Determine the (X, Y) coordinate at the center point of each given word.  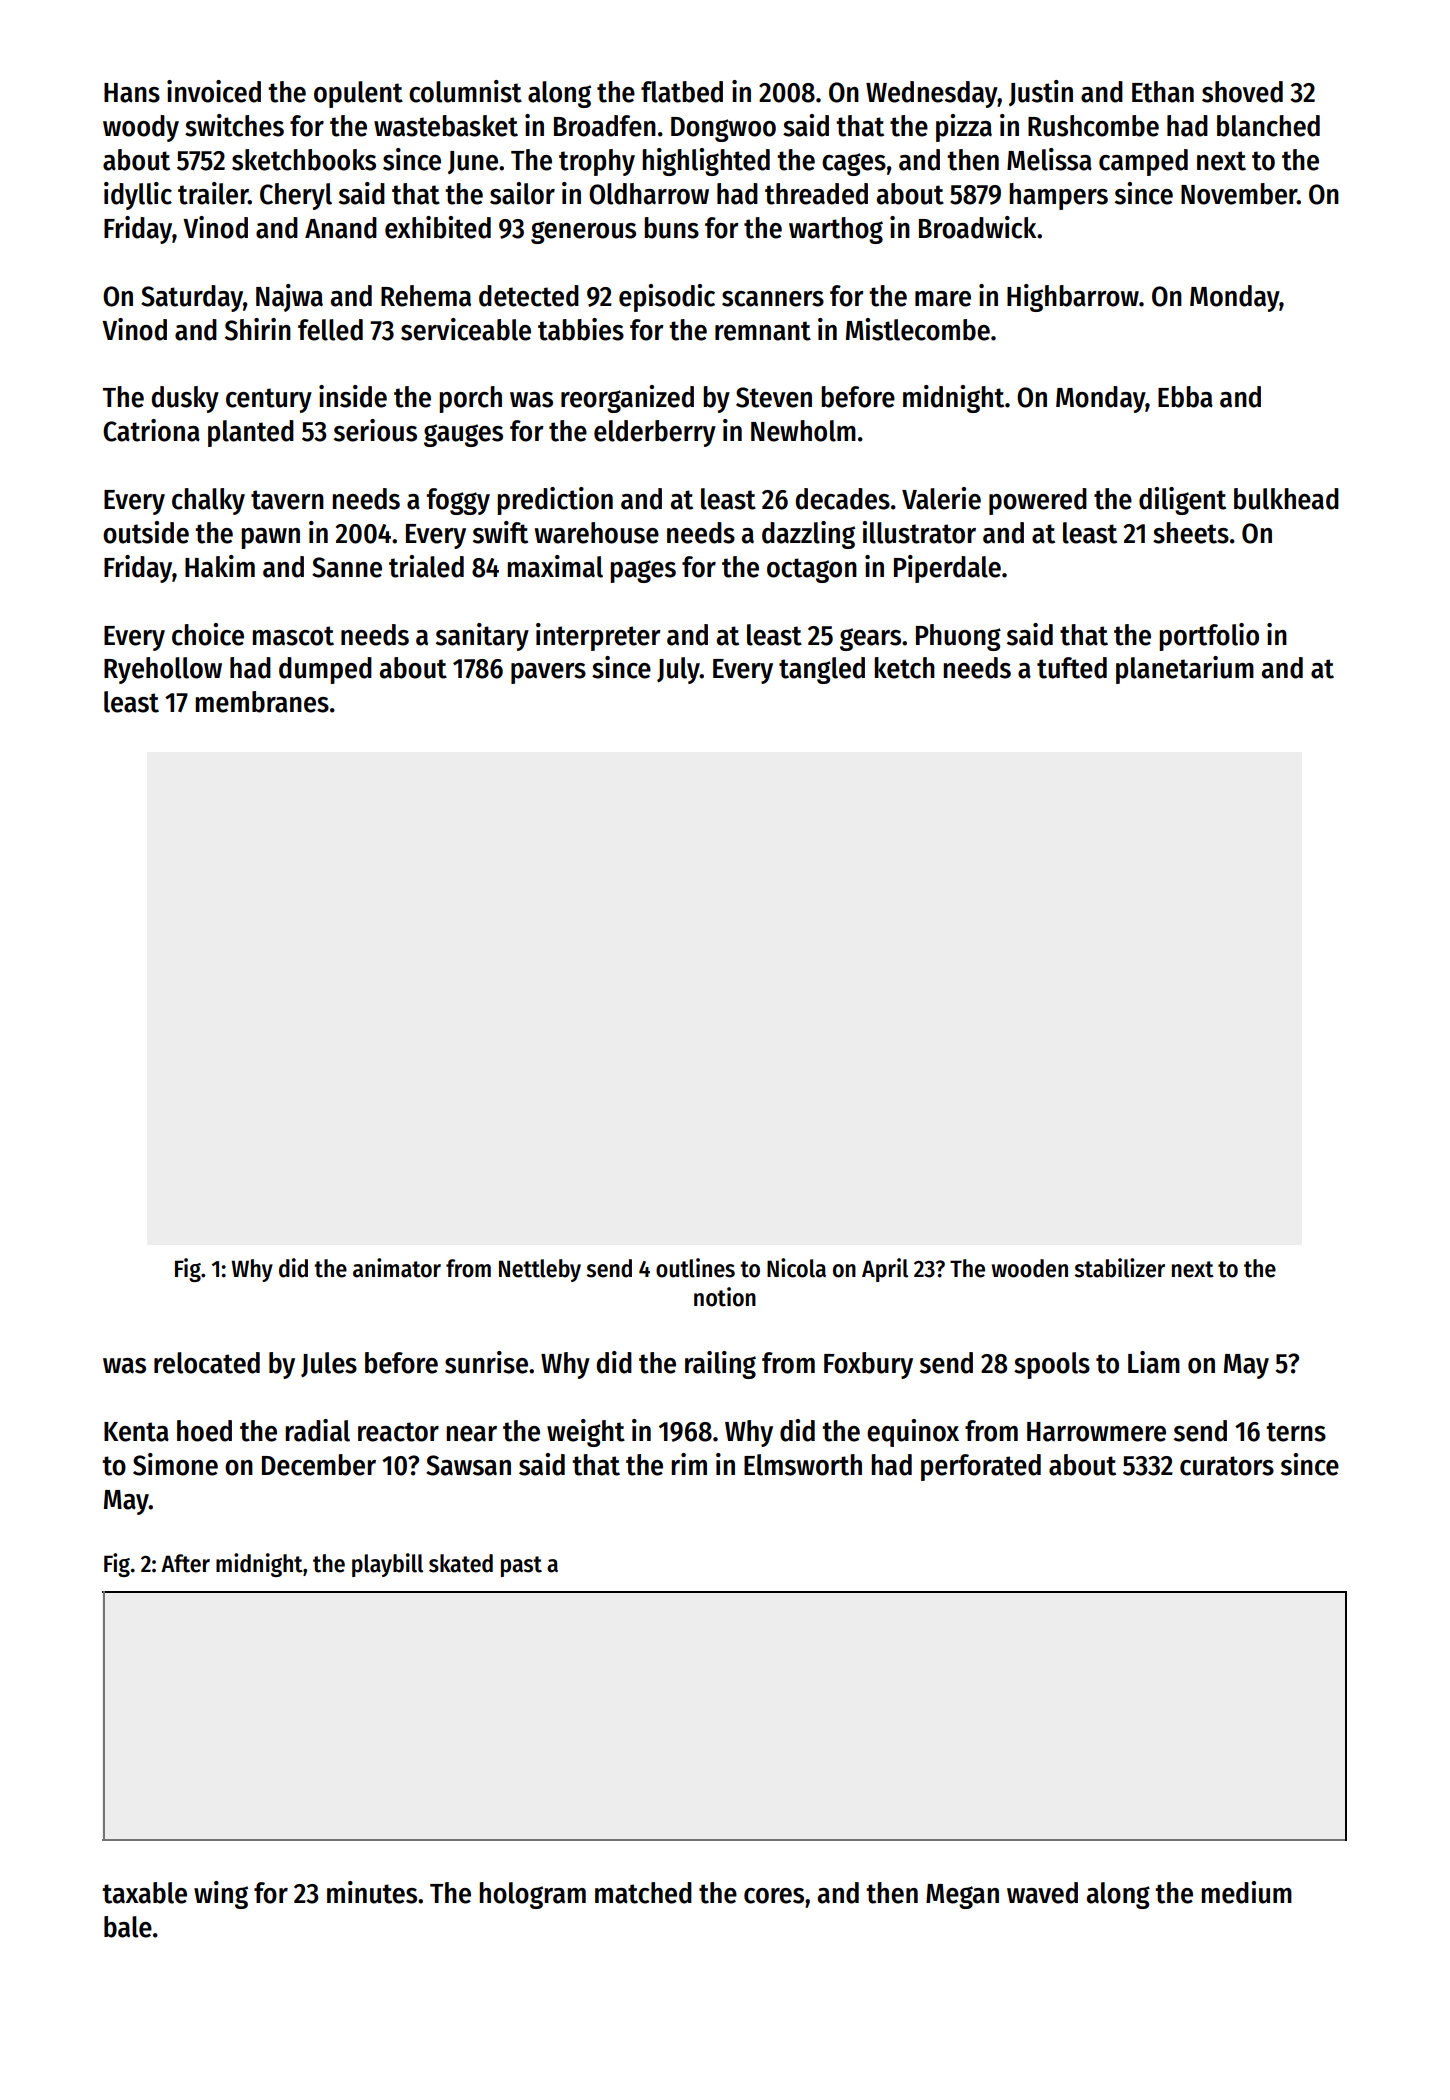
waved (1042, 1893)
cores (774, 1896)
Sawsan (468, 1465)
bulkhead (1286, 499)
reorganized (627, 399)
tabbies (581, 329)
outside (146, 532)
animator (397, 1268)
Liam (1154, 1362)
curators (1227, 1466)
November (1239, 194)
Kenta (136, 1432)
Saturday (192, 298)
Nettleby (540, 1270)
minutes (372, 1892)
